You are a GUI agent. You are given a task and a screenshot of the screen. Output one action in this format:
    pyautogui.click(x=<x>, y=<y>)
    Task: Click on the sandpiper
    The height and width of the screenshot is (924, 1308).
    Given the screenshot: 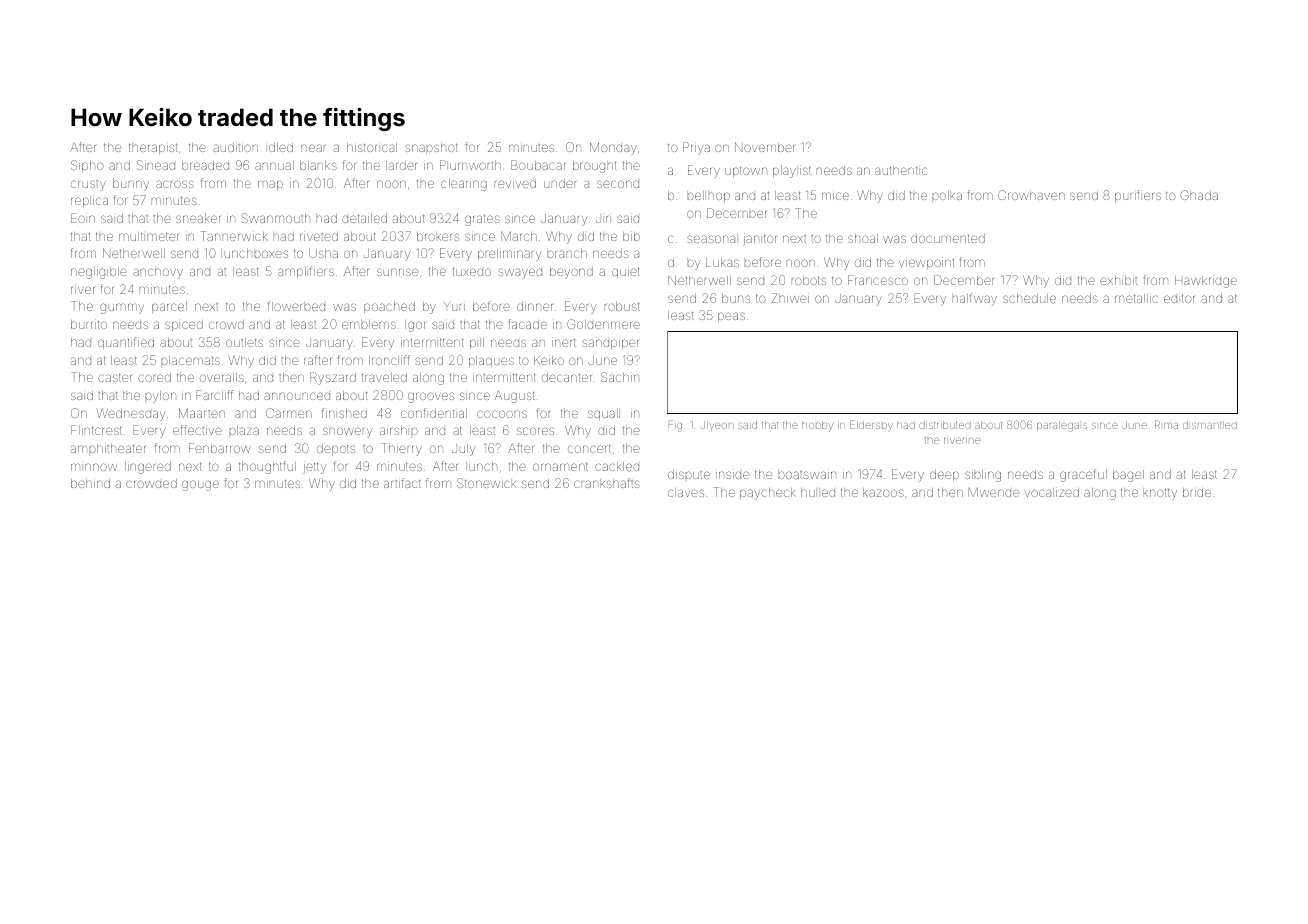 What is the action you would take?
    pyautogui.click(x=610, y=344)
